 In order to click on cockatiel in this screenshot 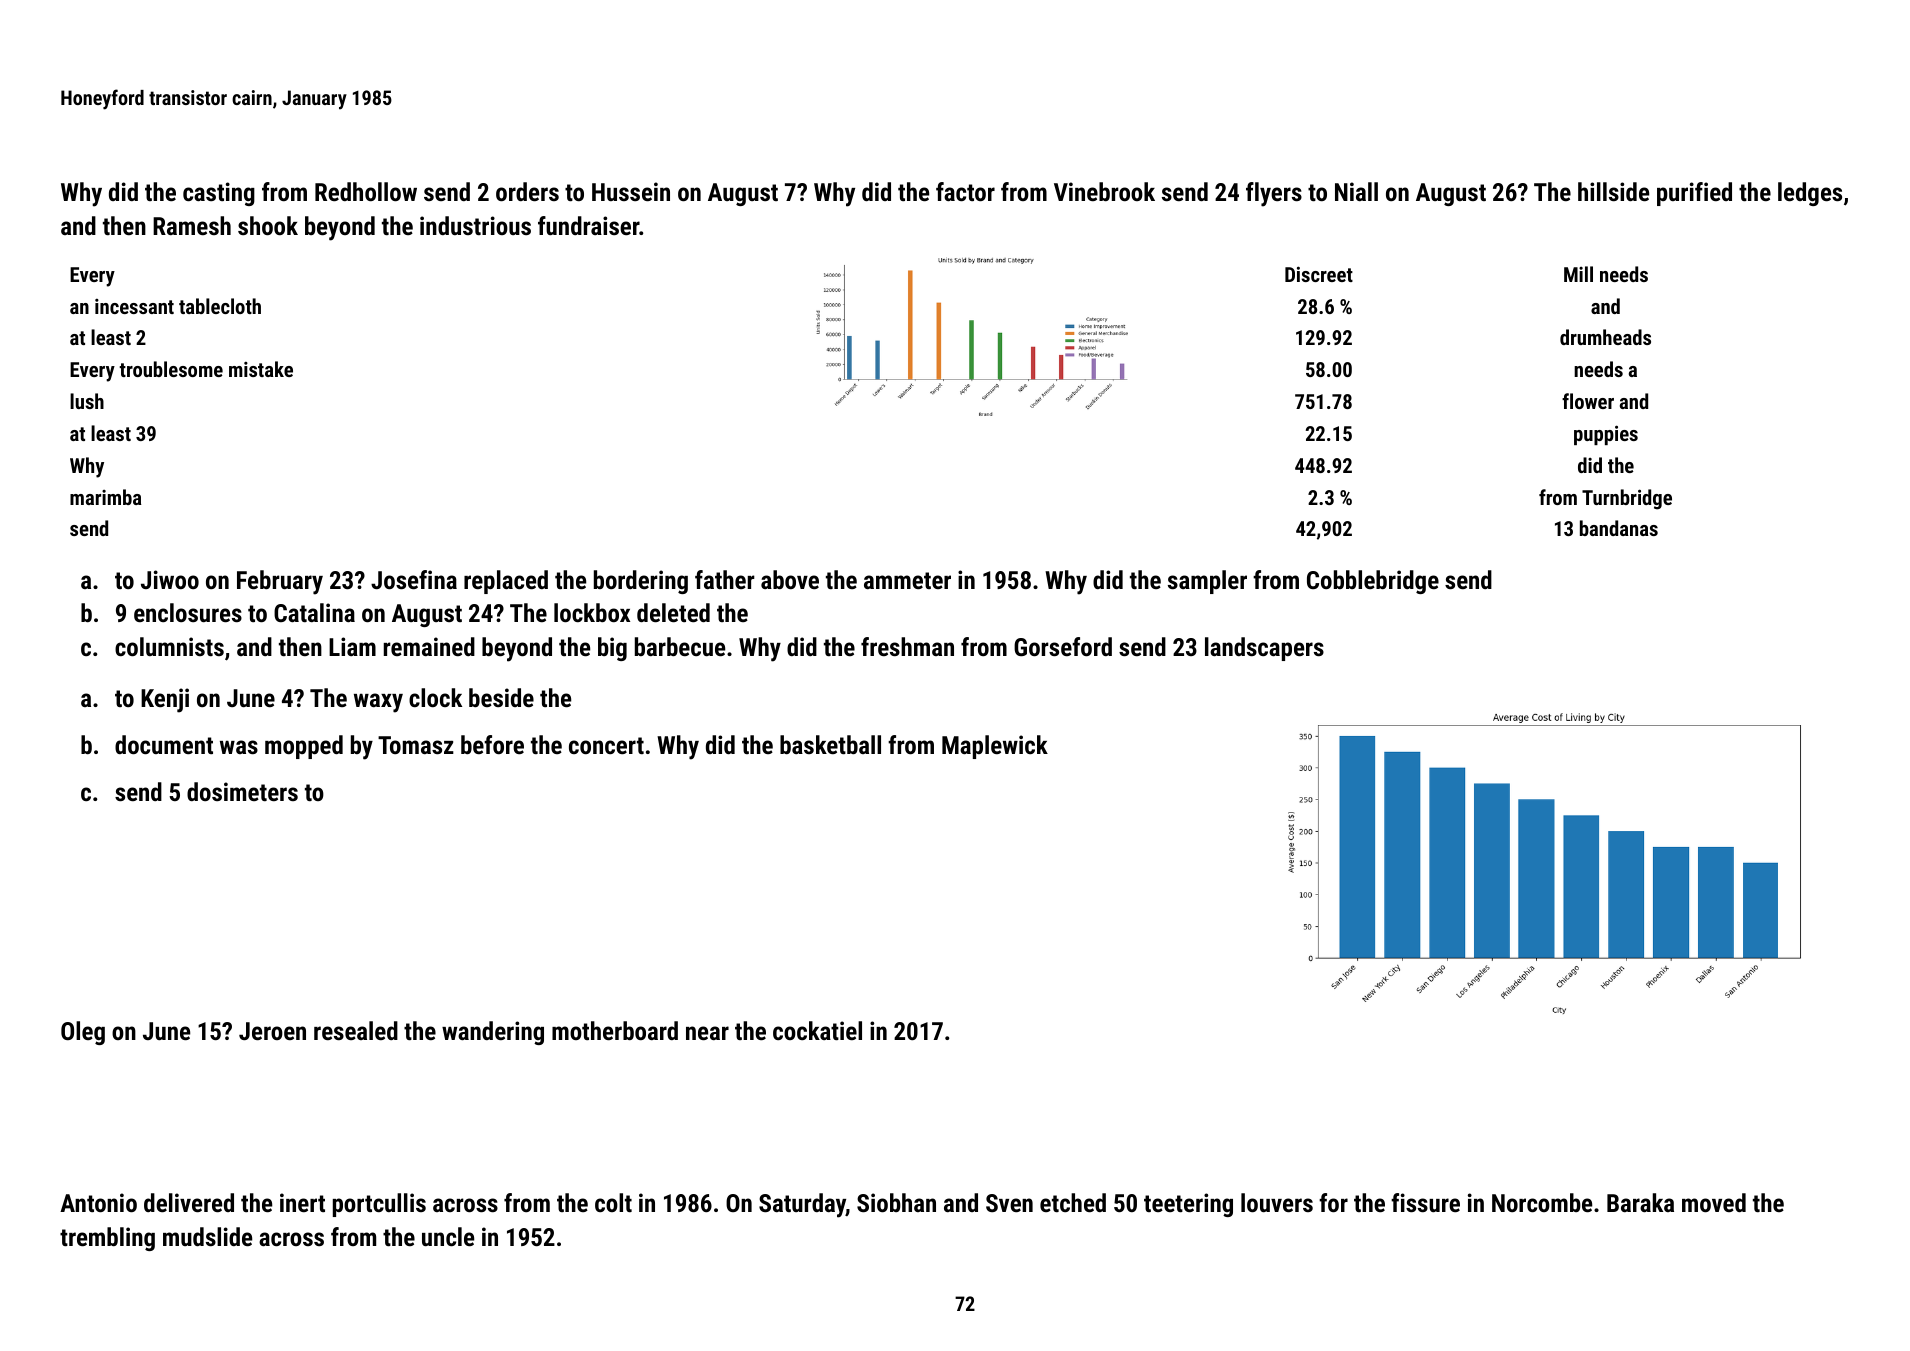, I will do `click(817, 1030)`.
